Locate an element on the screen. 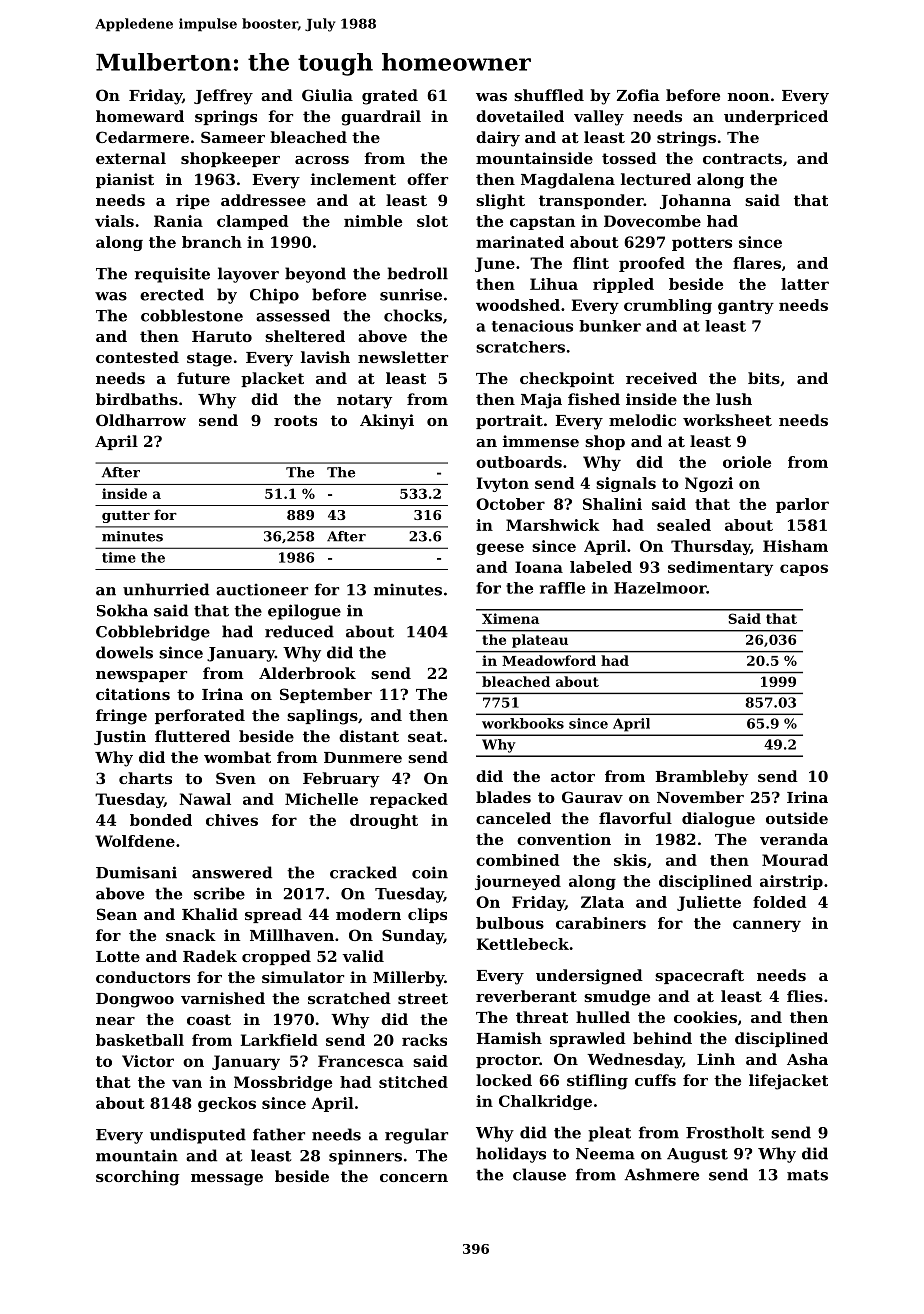 Image resolution: width=924 pixels, height=1314 pixels. undisputed is located at coordinates (198, 1136).
